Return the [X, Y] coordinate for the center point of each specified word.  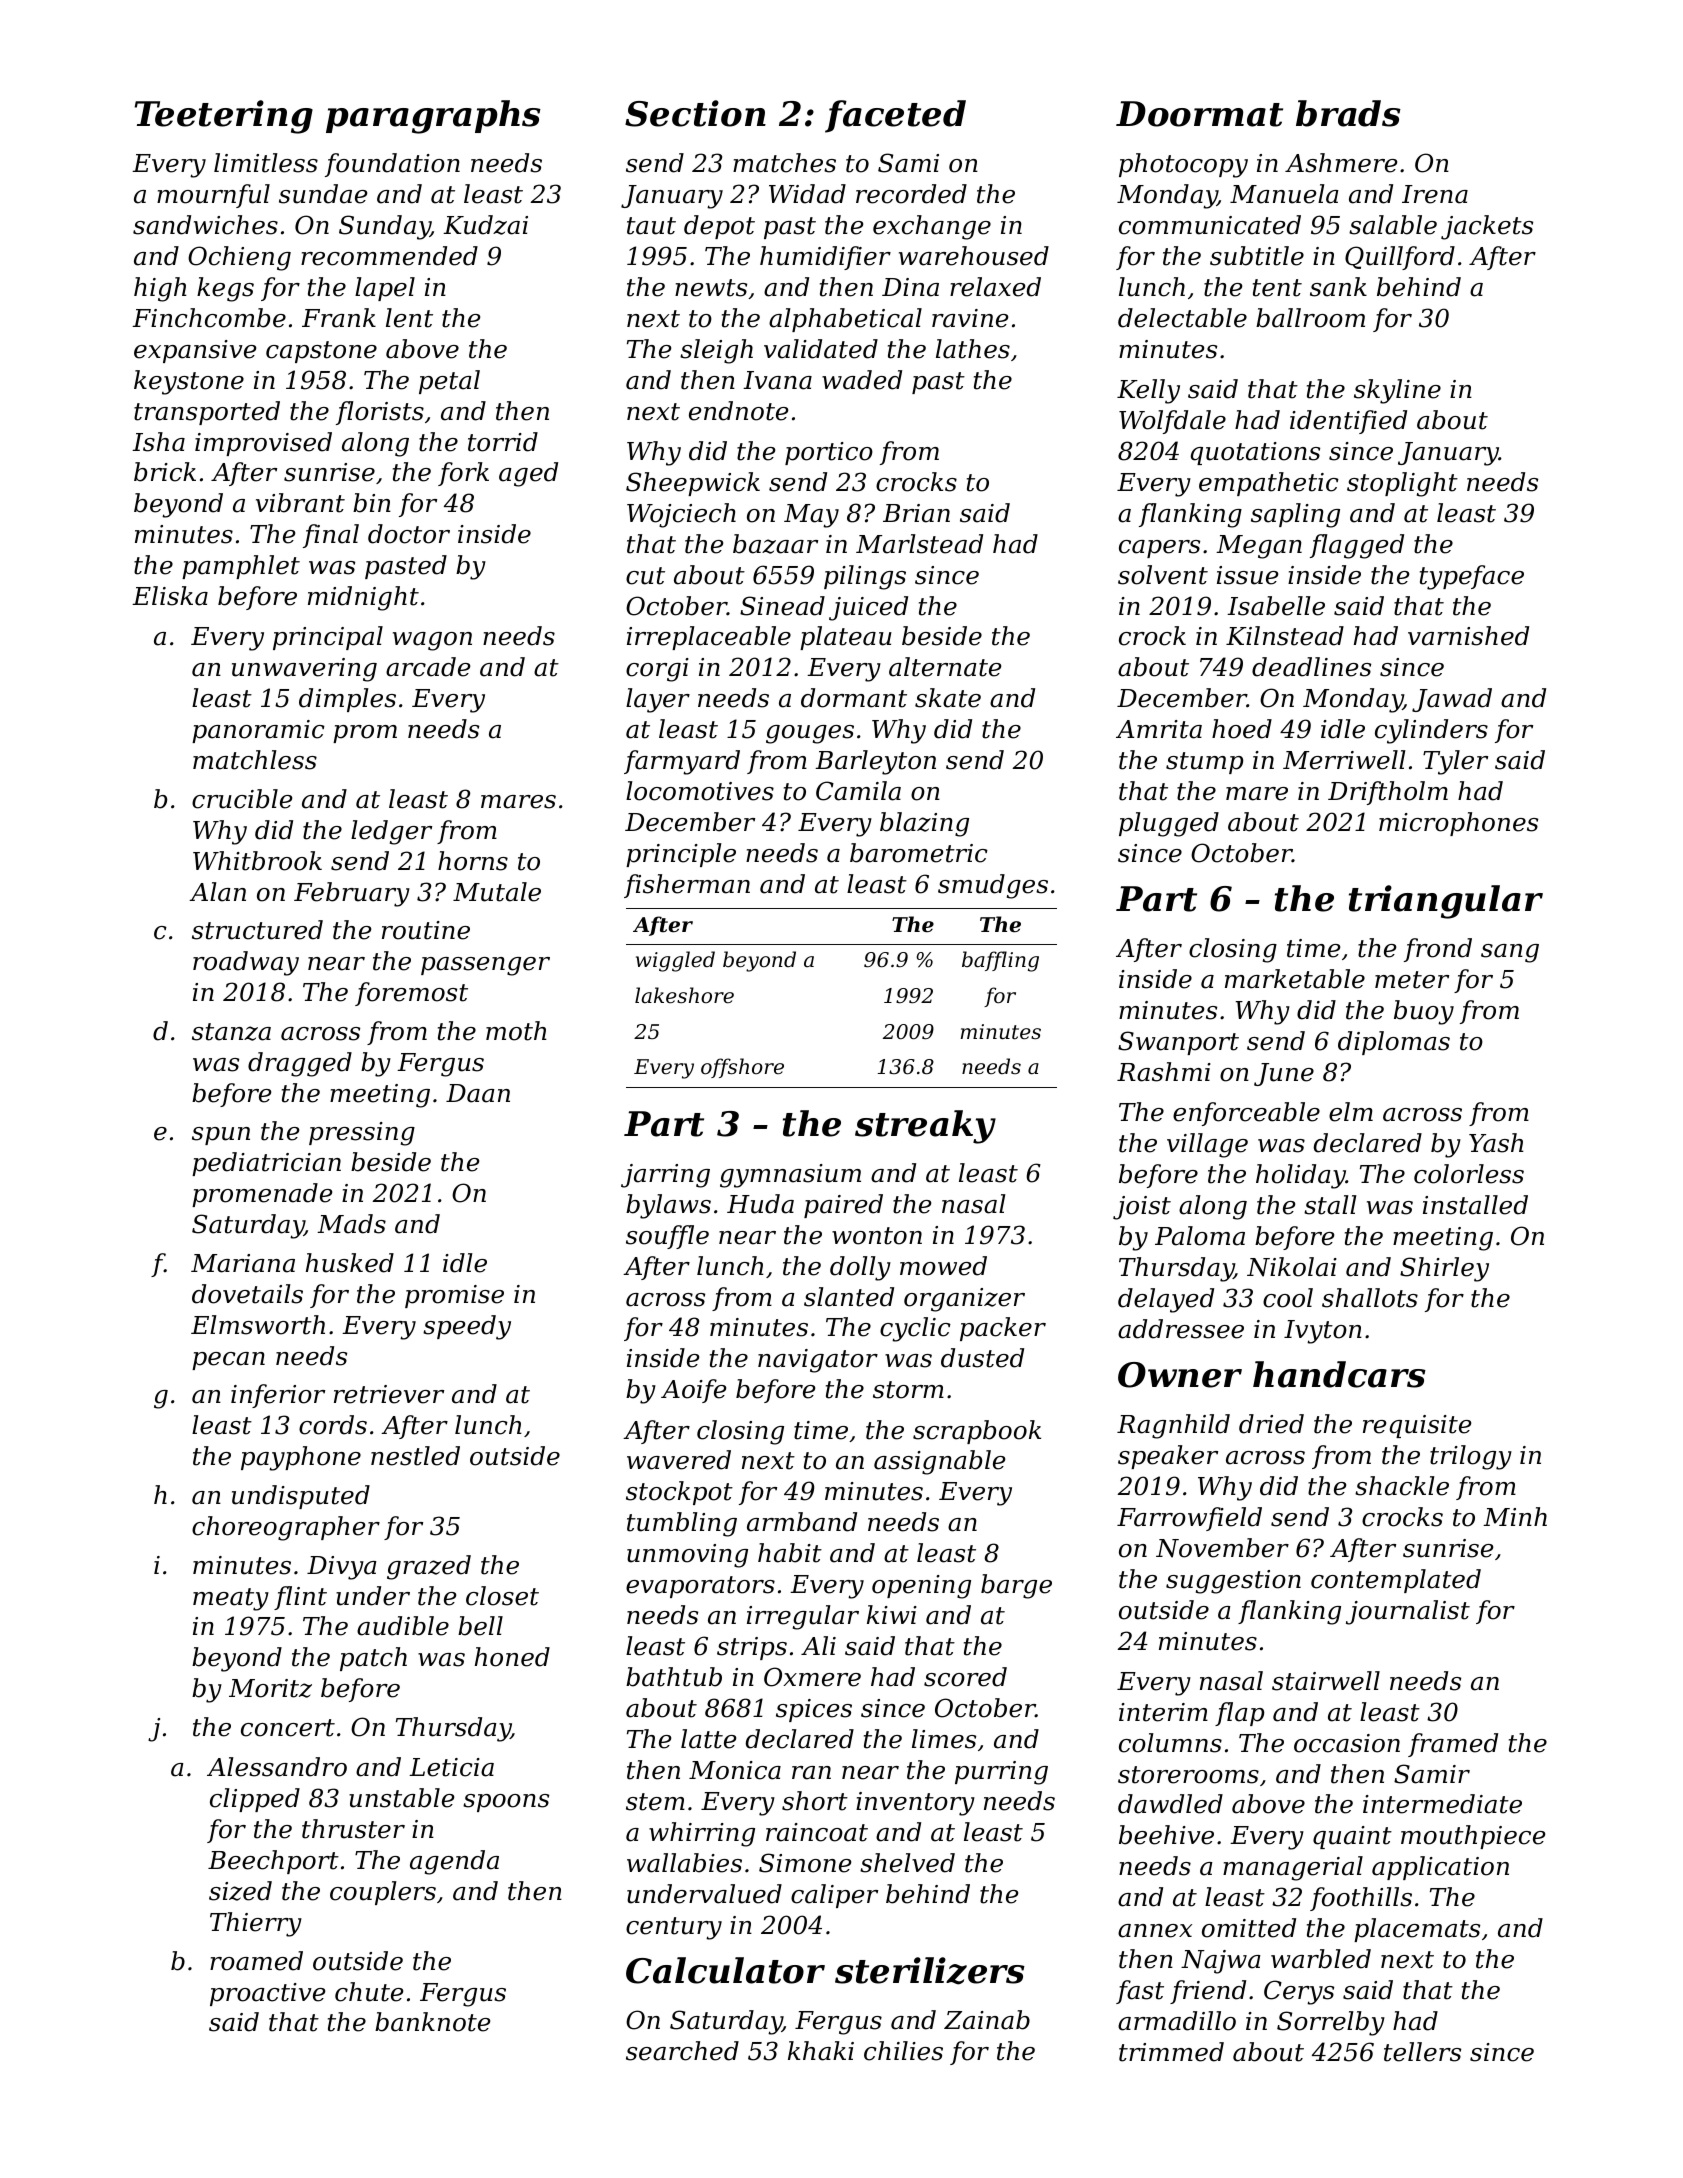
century [674, 1928]
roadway [246, 963]
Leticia [451, 1767]
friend [1208, 1992]
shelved [907, 1863]
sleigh [716, 351]
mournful [213, 196]
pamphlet [241, 567]
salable [1393, 225]
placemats [1417, 1930]
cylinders [1431, 731]
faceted [895, 116]
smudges [993, 886]
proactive [267, 1994]
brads [1348, 113]
